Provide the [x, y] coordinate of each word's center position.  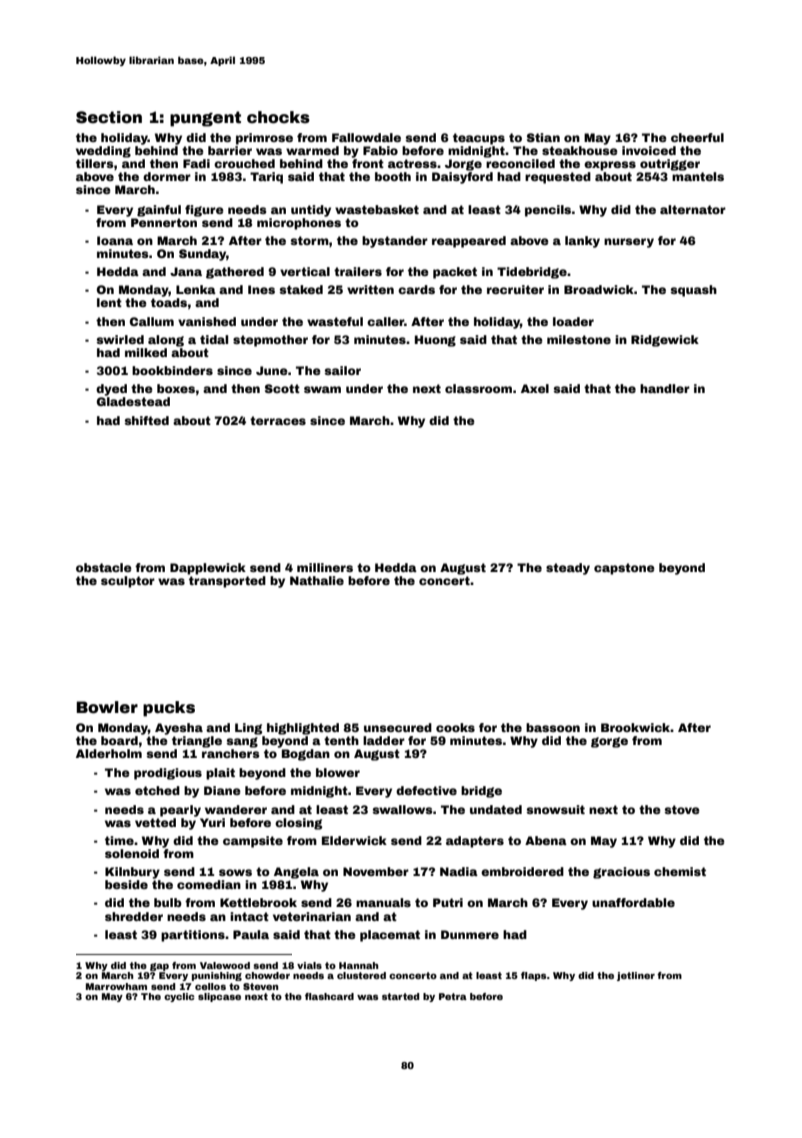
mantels [698, 176]
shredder [134, 916]
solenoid [132, 853]
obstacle [104, 567]
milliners [325, 567]
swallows [402, 809]
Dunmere [470, 934]
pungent [205, 119]
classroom [478, 388]
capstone [624, 569]
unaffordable [633, 902]
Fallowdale [366, 137]
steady [568, 569]
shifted [146, 420]
